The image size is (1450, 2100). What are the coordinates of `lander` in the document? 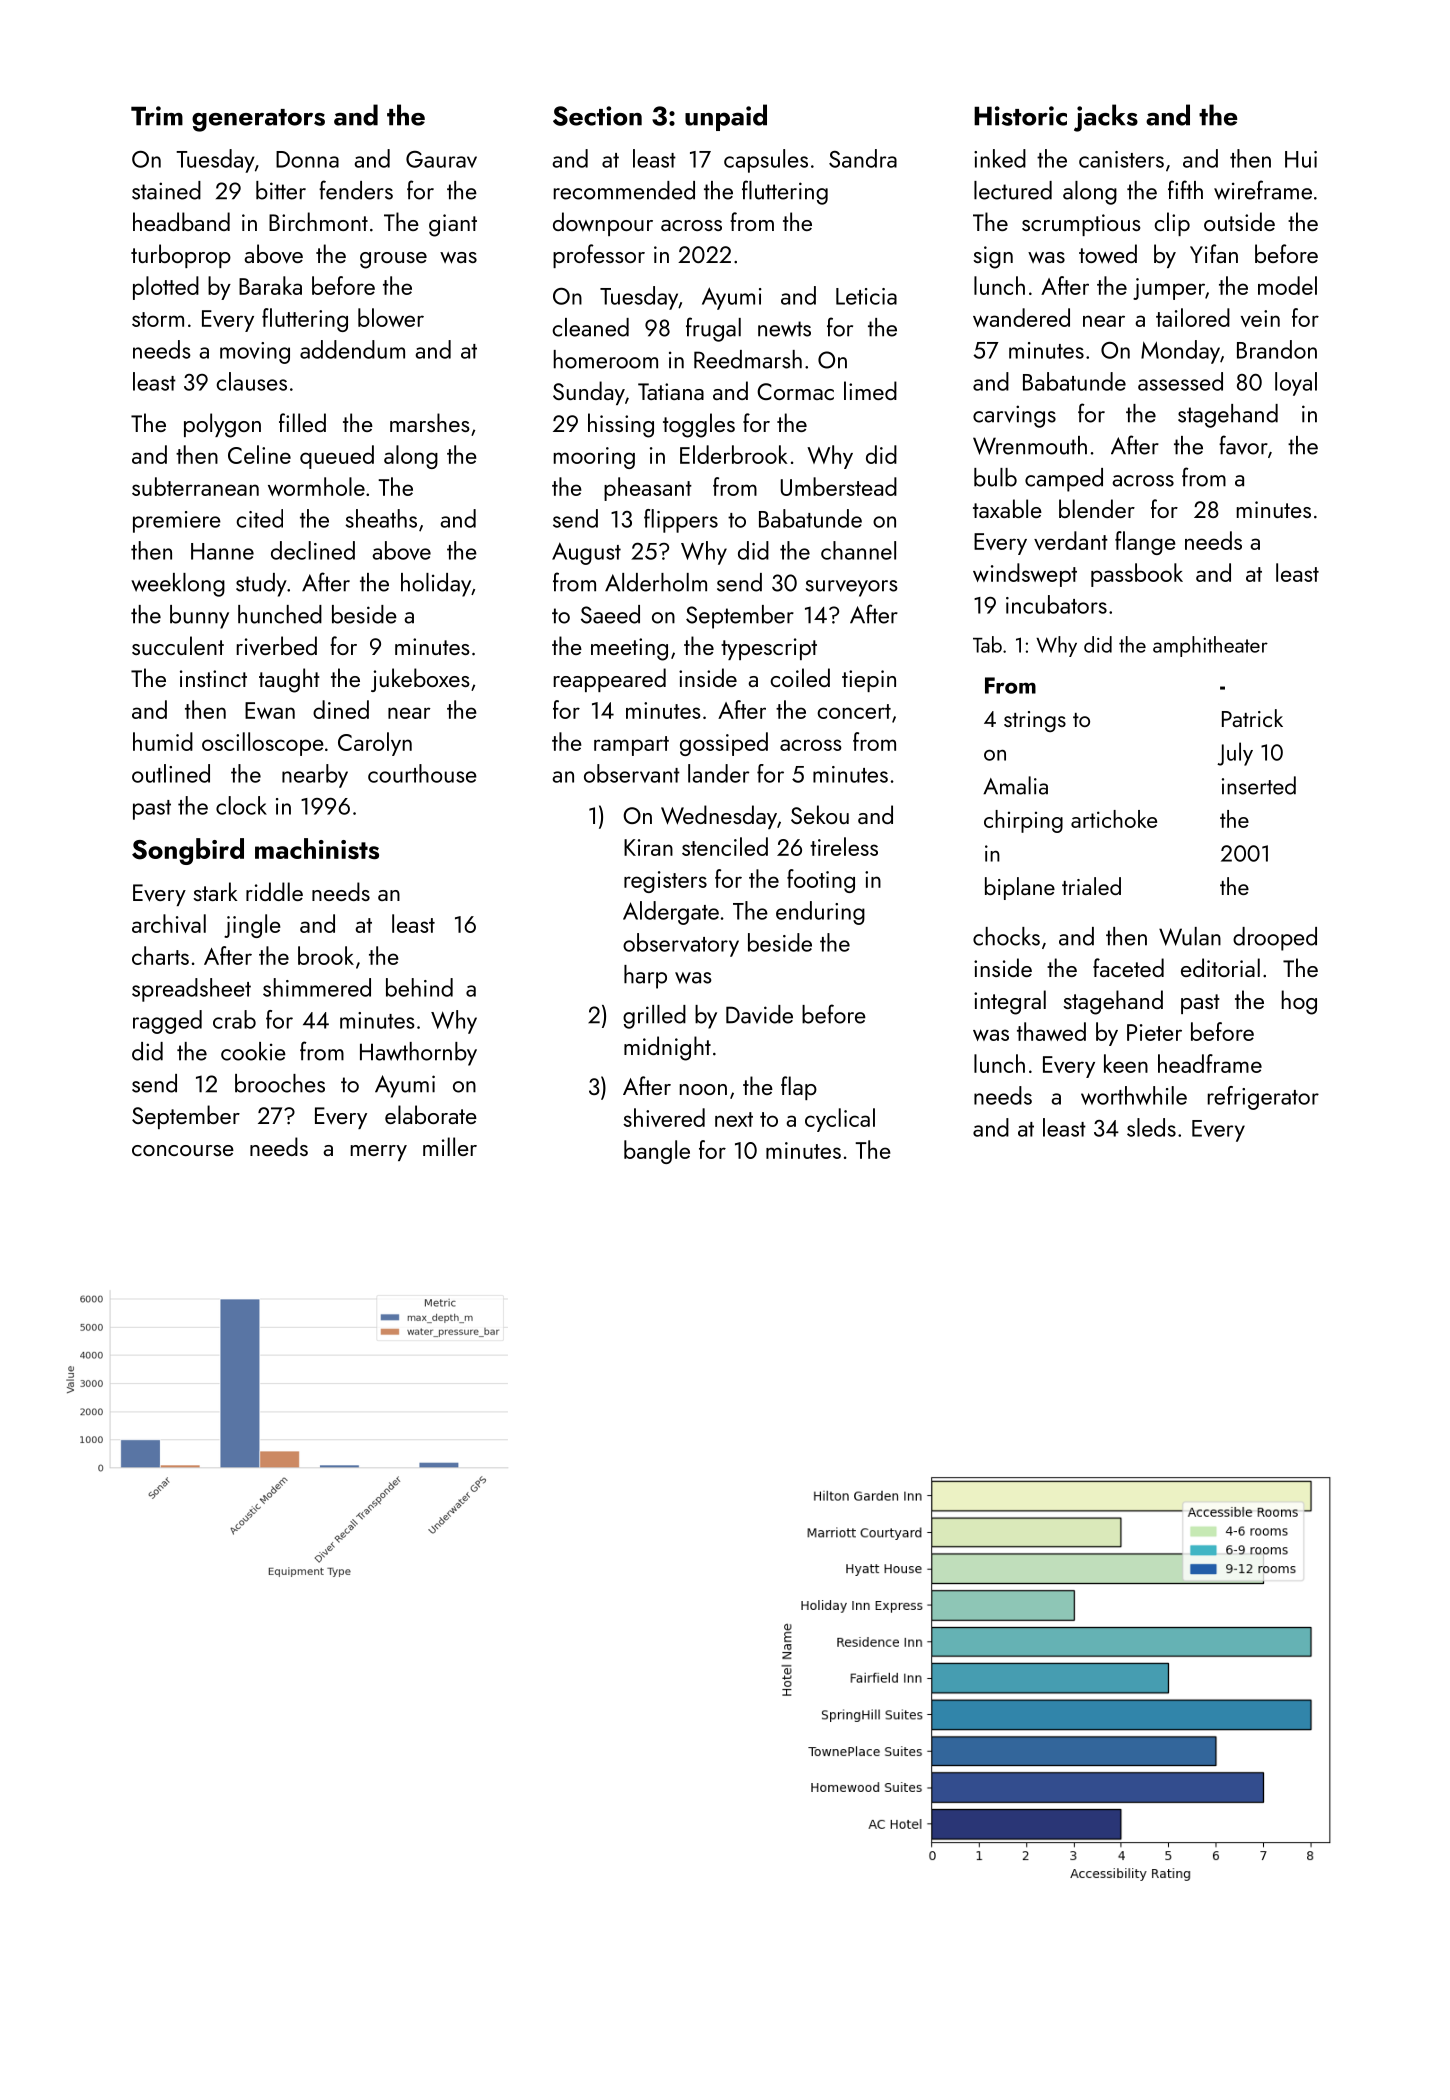 It's located at (718, 773).
